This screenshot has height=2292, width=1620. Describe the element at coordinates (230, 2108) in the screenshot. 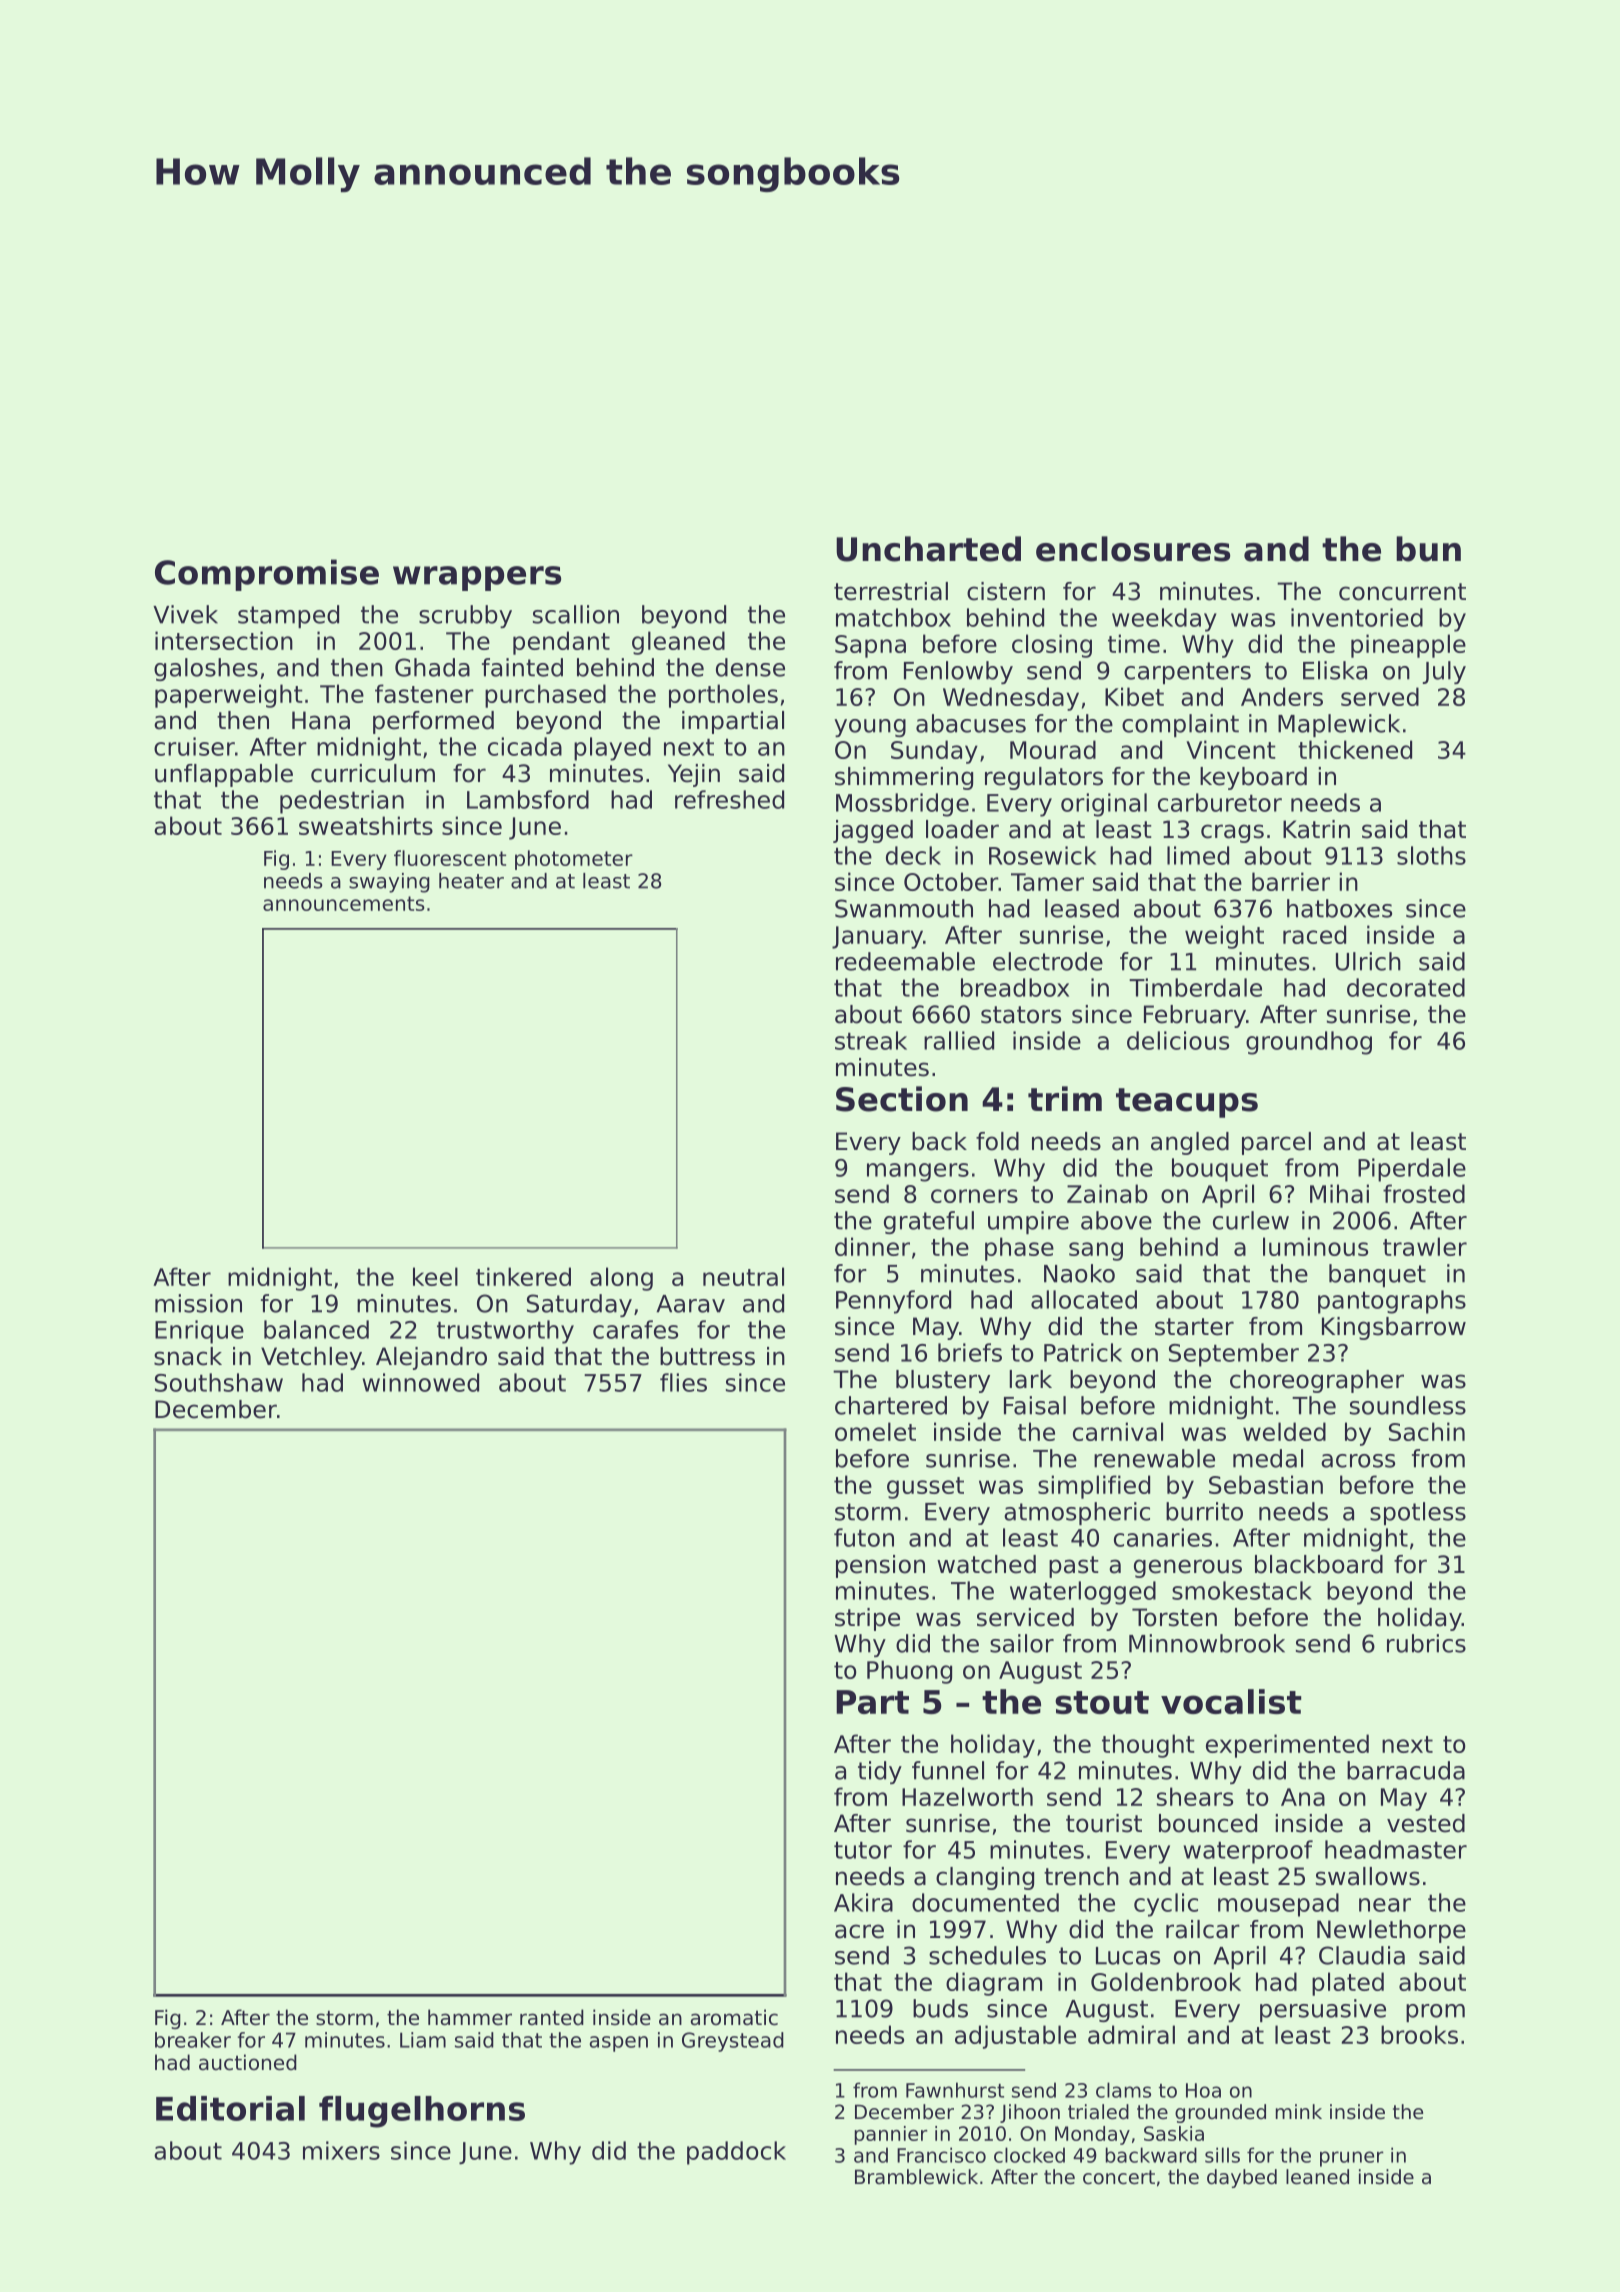

I see `Editorial` at that location.
